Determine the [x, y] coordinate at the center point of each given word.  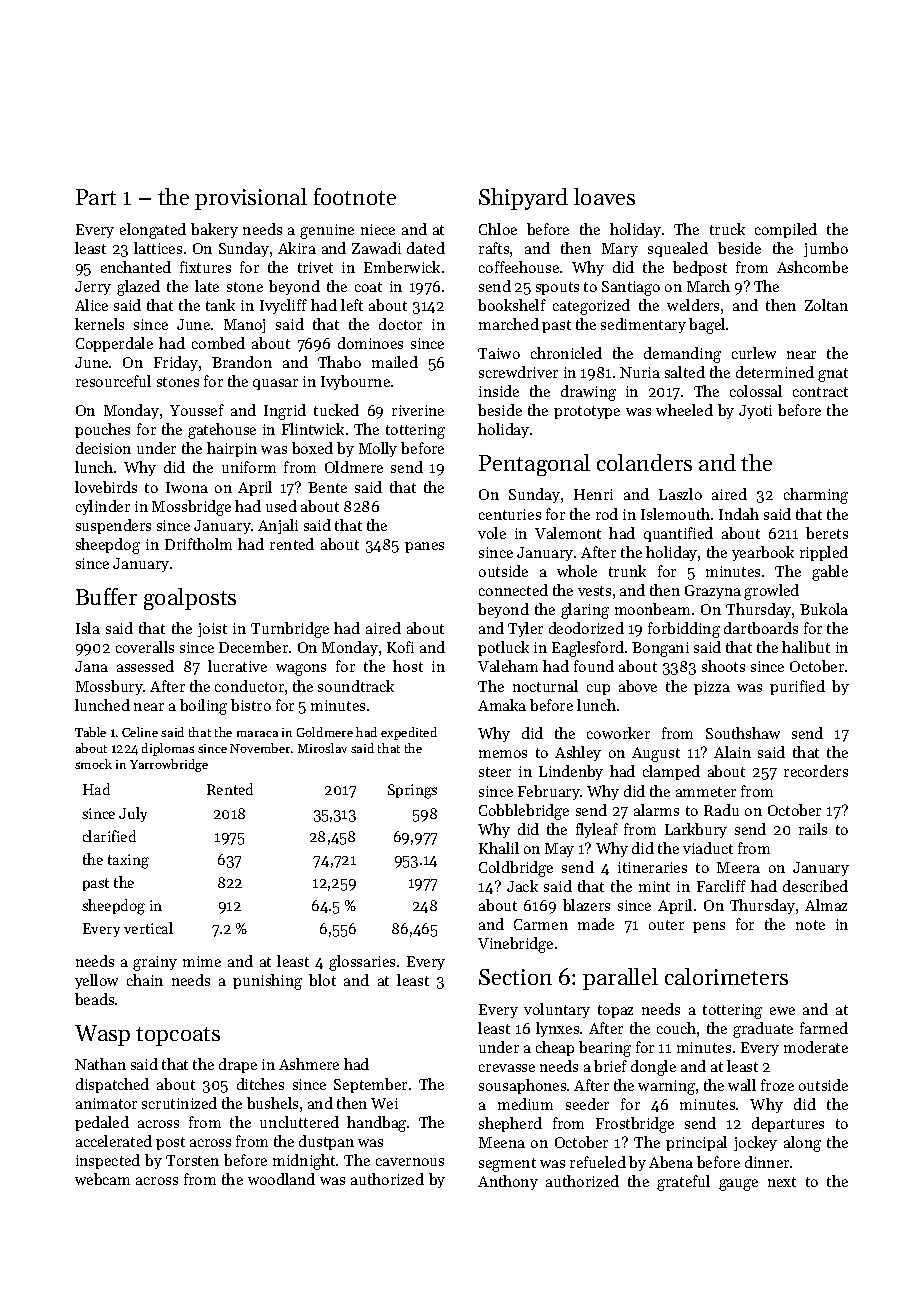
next [782, 1182]
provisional [251, 199]
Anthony [508, 1182]
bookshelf [512, 305]
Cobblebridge [524, 812]
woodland [281, 1179]
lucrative [237, 666]
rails [813, 829]
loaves [604, 196]
